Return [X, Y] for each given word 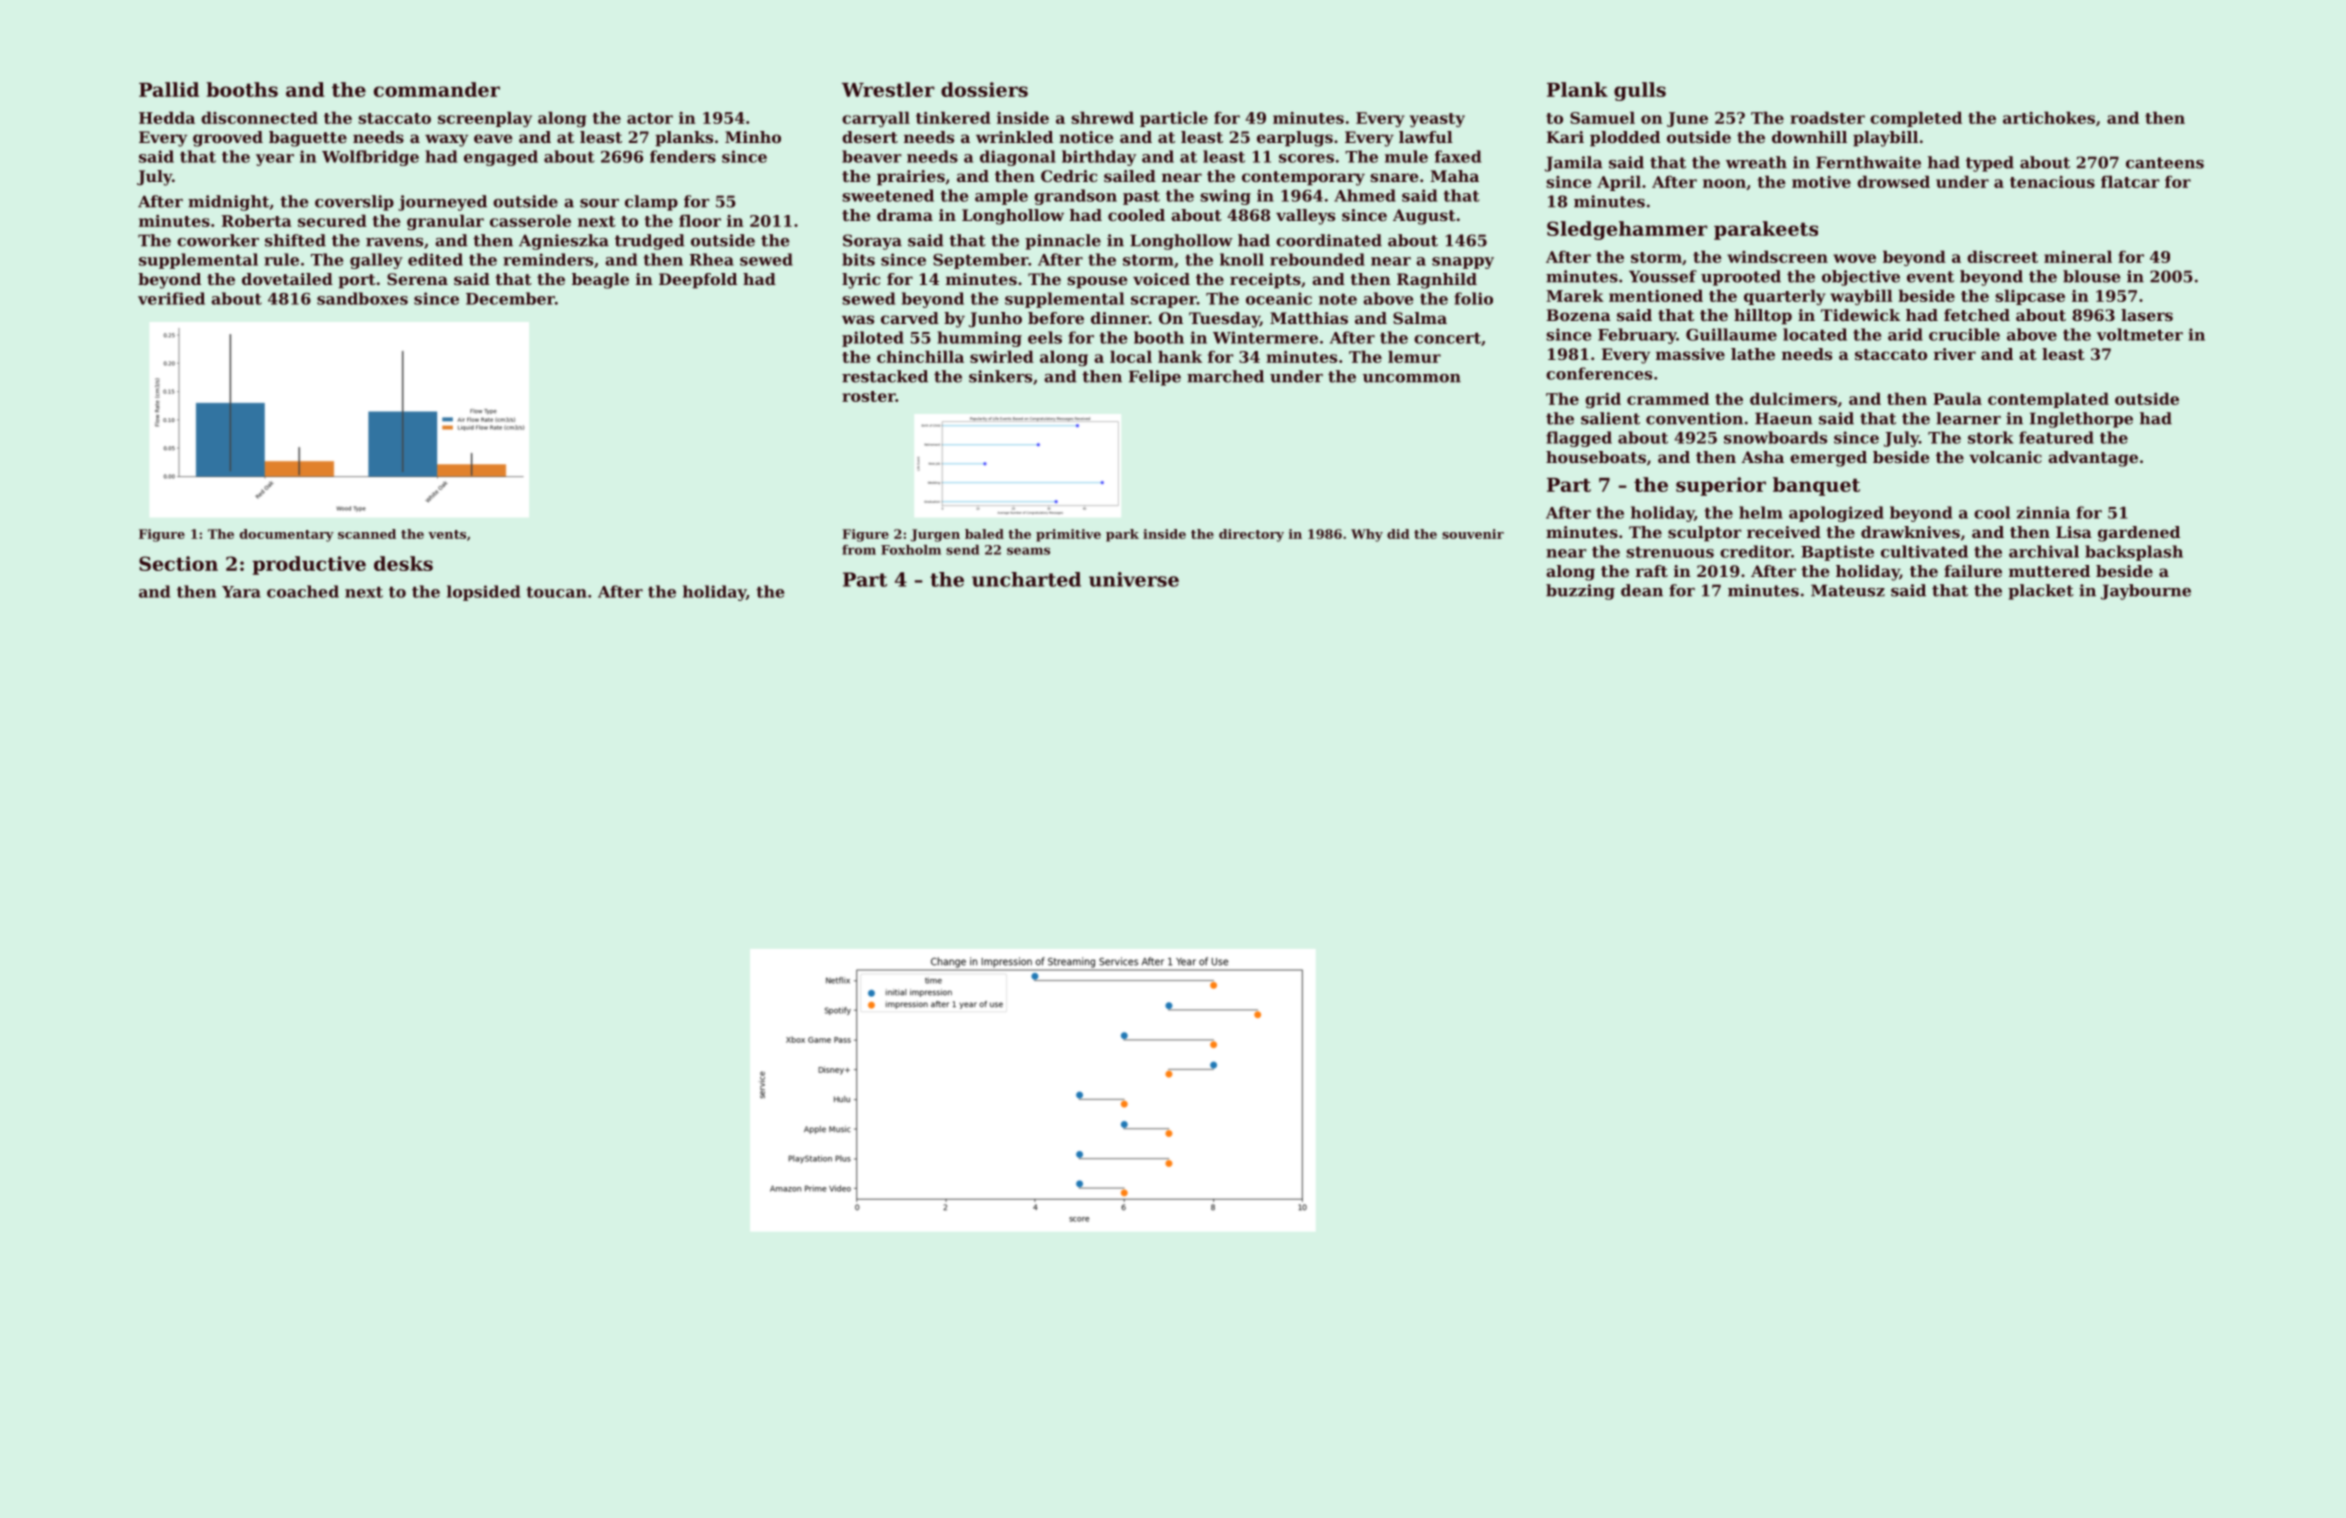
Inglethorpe [2081, 420]
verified [171, 298]
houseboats [1596, 457]
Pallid [169, 89]
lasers [2147, 315]
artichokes [2049, 117]
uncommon [1412, 378]
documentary [287, 535]
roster [869, 396]
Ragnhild [1437, 281]
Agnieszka [564, 242]
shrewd [1102, 117]
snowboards [1775, 437]
